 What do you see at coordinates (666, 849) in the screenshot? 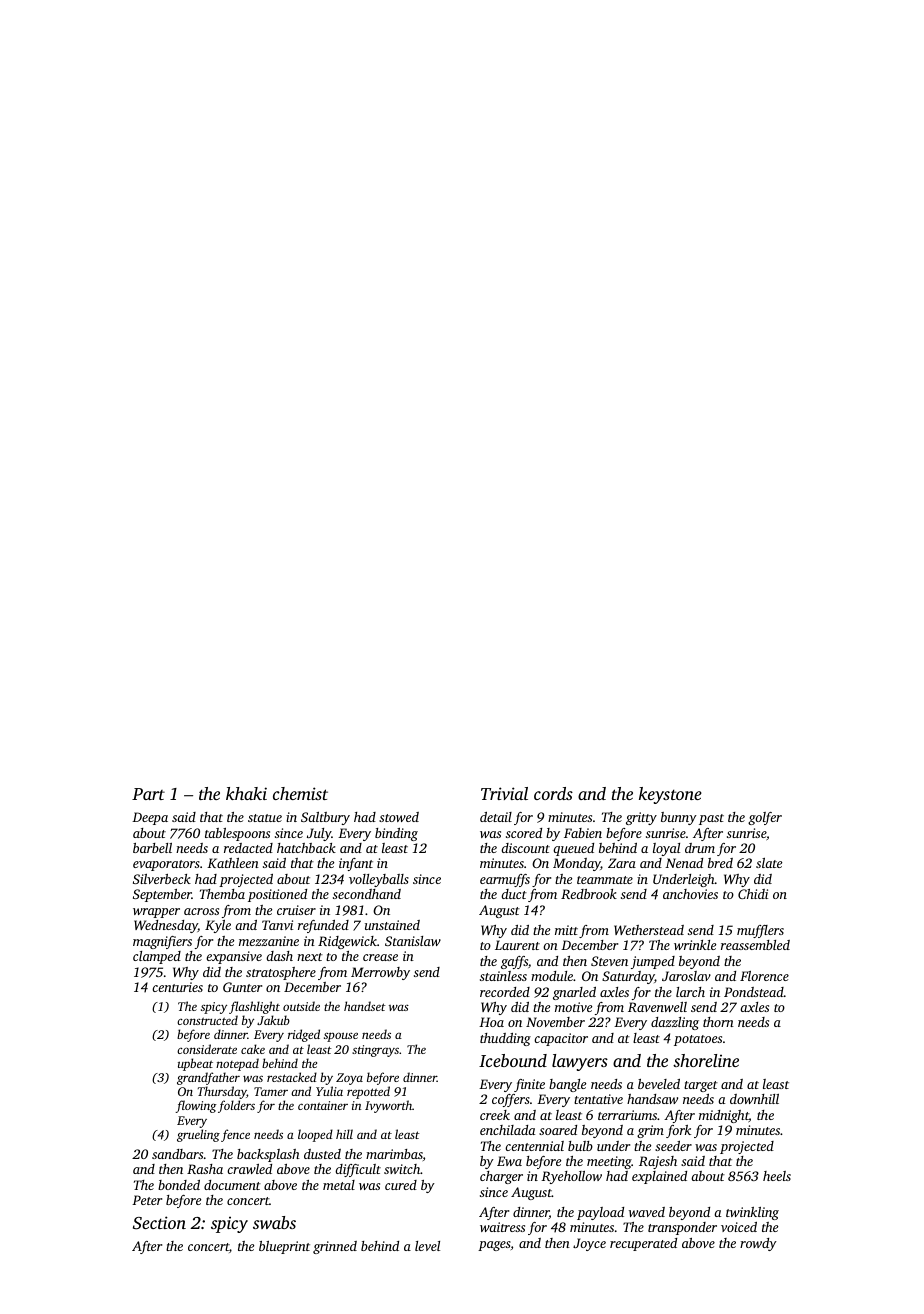
I see `loyal` at bounding box center [666, 849].
